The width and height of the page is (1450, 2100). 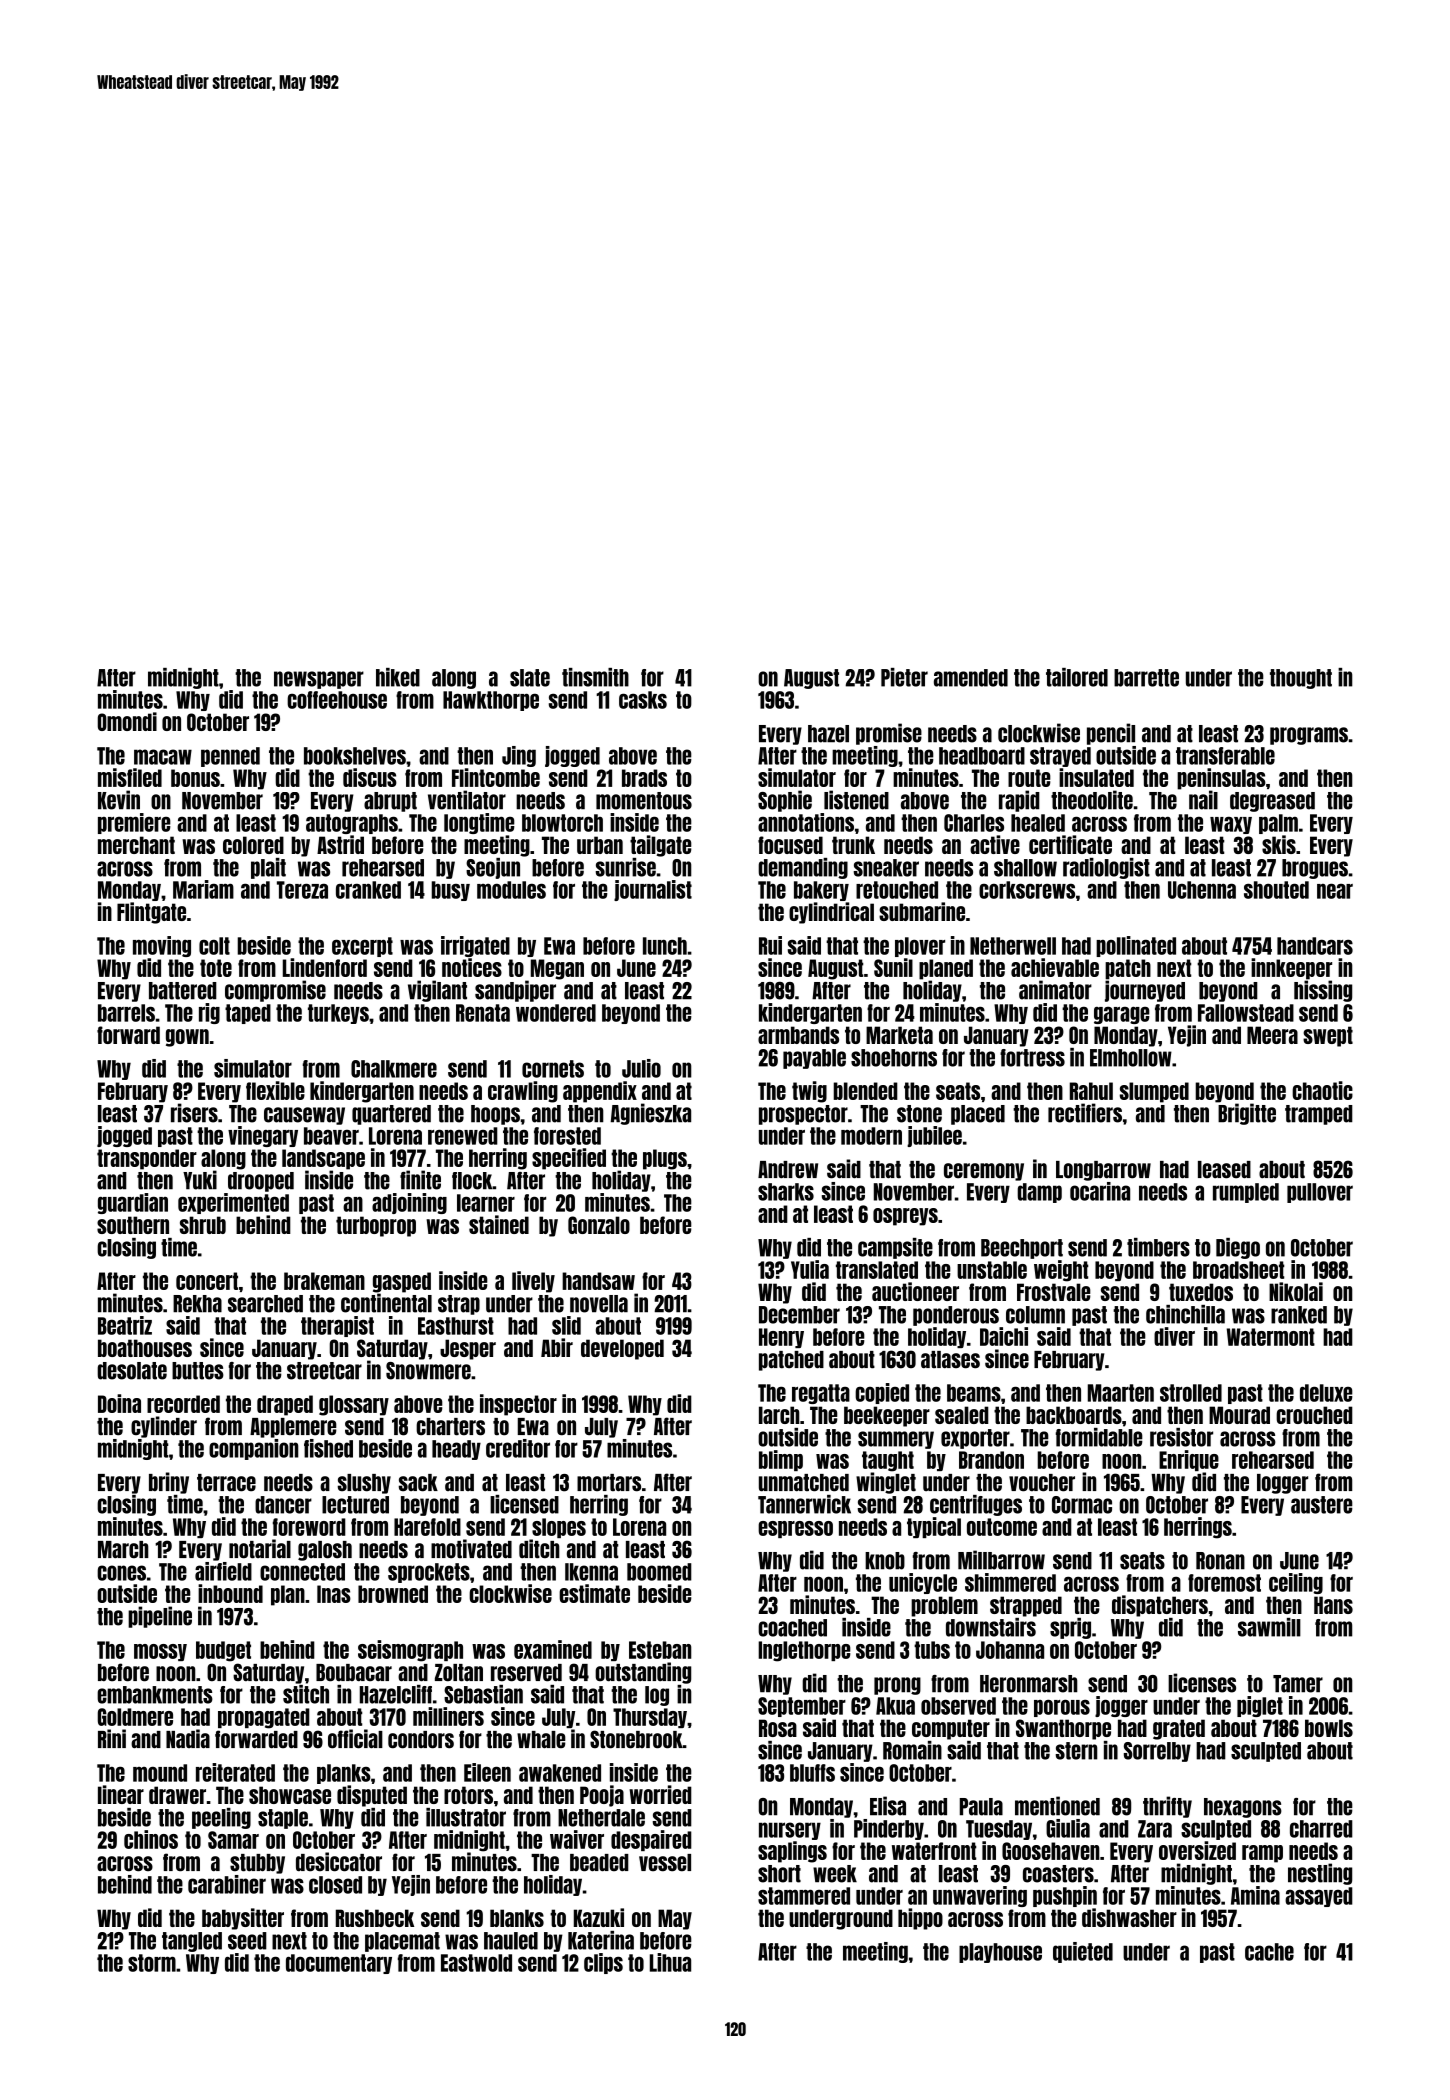 I want to click on journalist, so click(x=653, y=890).
